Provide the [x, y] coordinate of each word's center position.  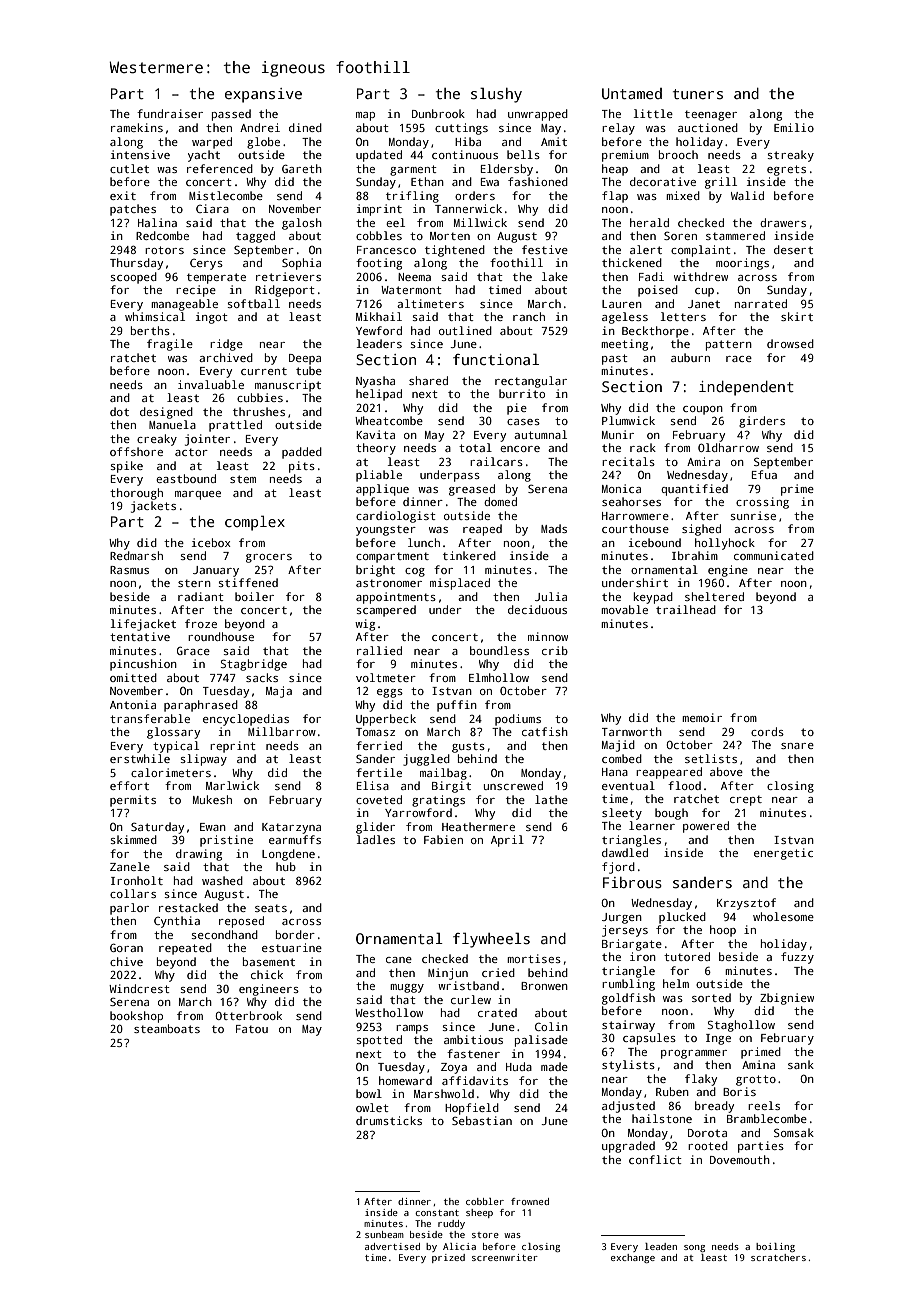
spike [126, 467]
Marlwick [232, 785]
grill [721, 183]
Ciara [212, 208]
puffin [457, 706]
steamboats [167, 1028]
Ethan [427, 181]
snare [797, 746]
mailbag [443, 774]
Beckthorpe [655, 332]
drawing [199, 855]
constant [437, 1213]
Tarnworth [632, 731]
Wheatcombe [389, 420]
